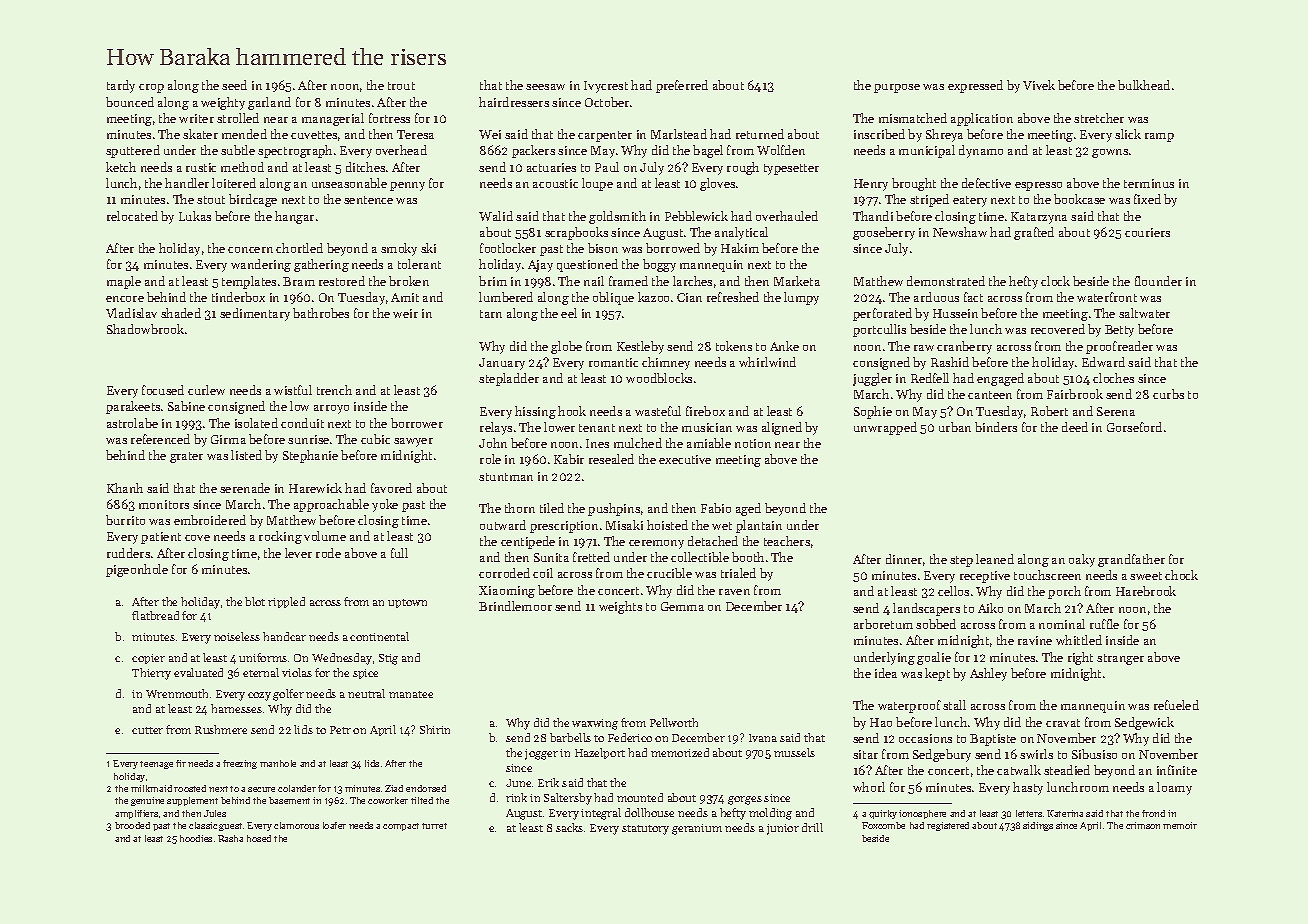 The image size is (1308, 924). Describe the element at coordinates (645, 830) in the document. I see `statutory` at that location.
